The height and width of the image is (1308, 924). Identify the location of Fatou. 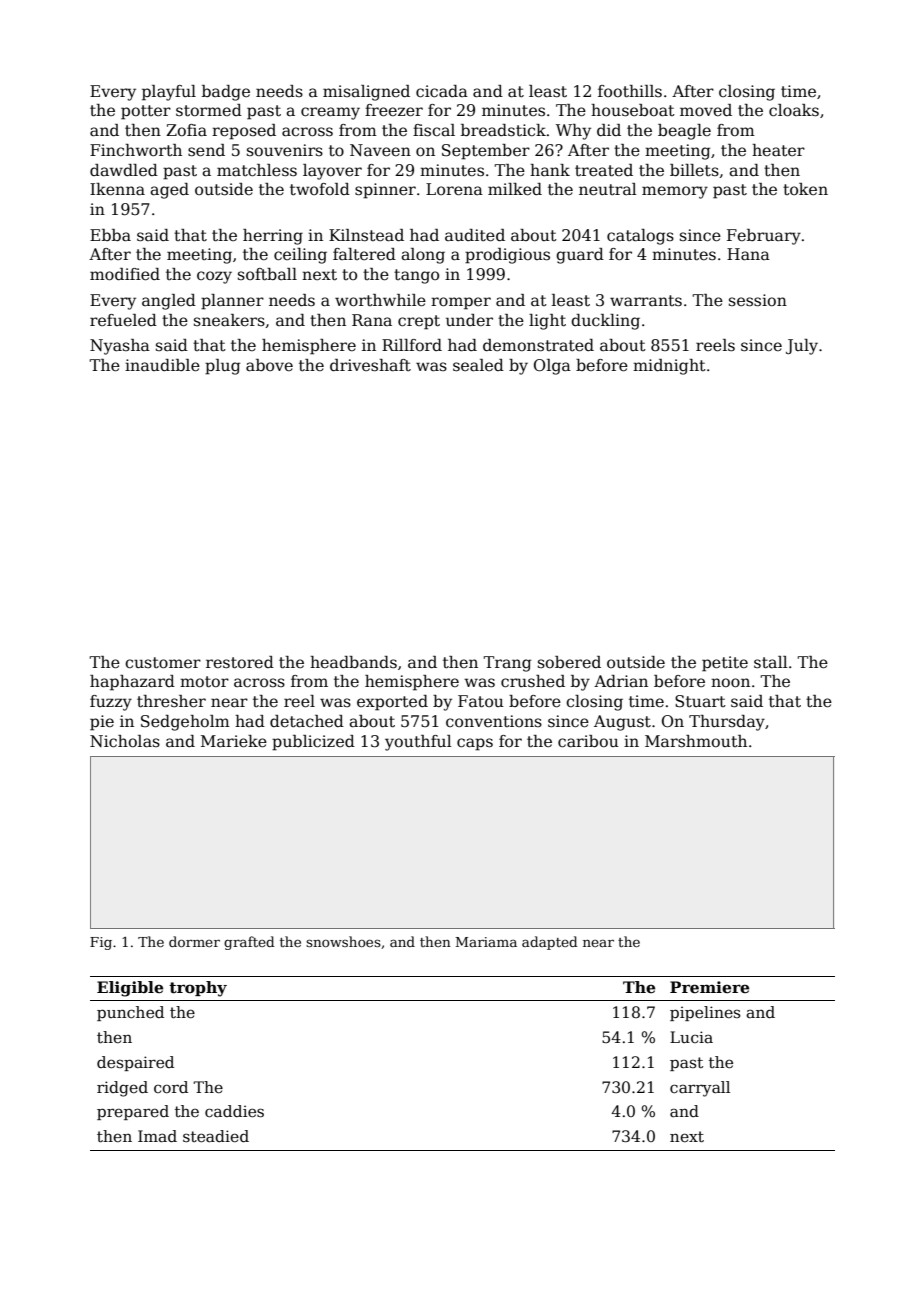
(481, 701).
